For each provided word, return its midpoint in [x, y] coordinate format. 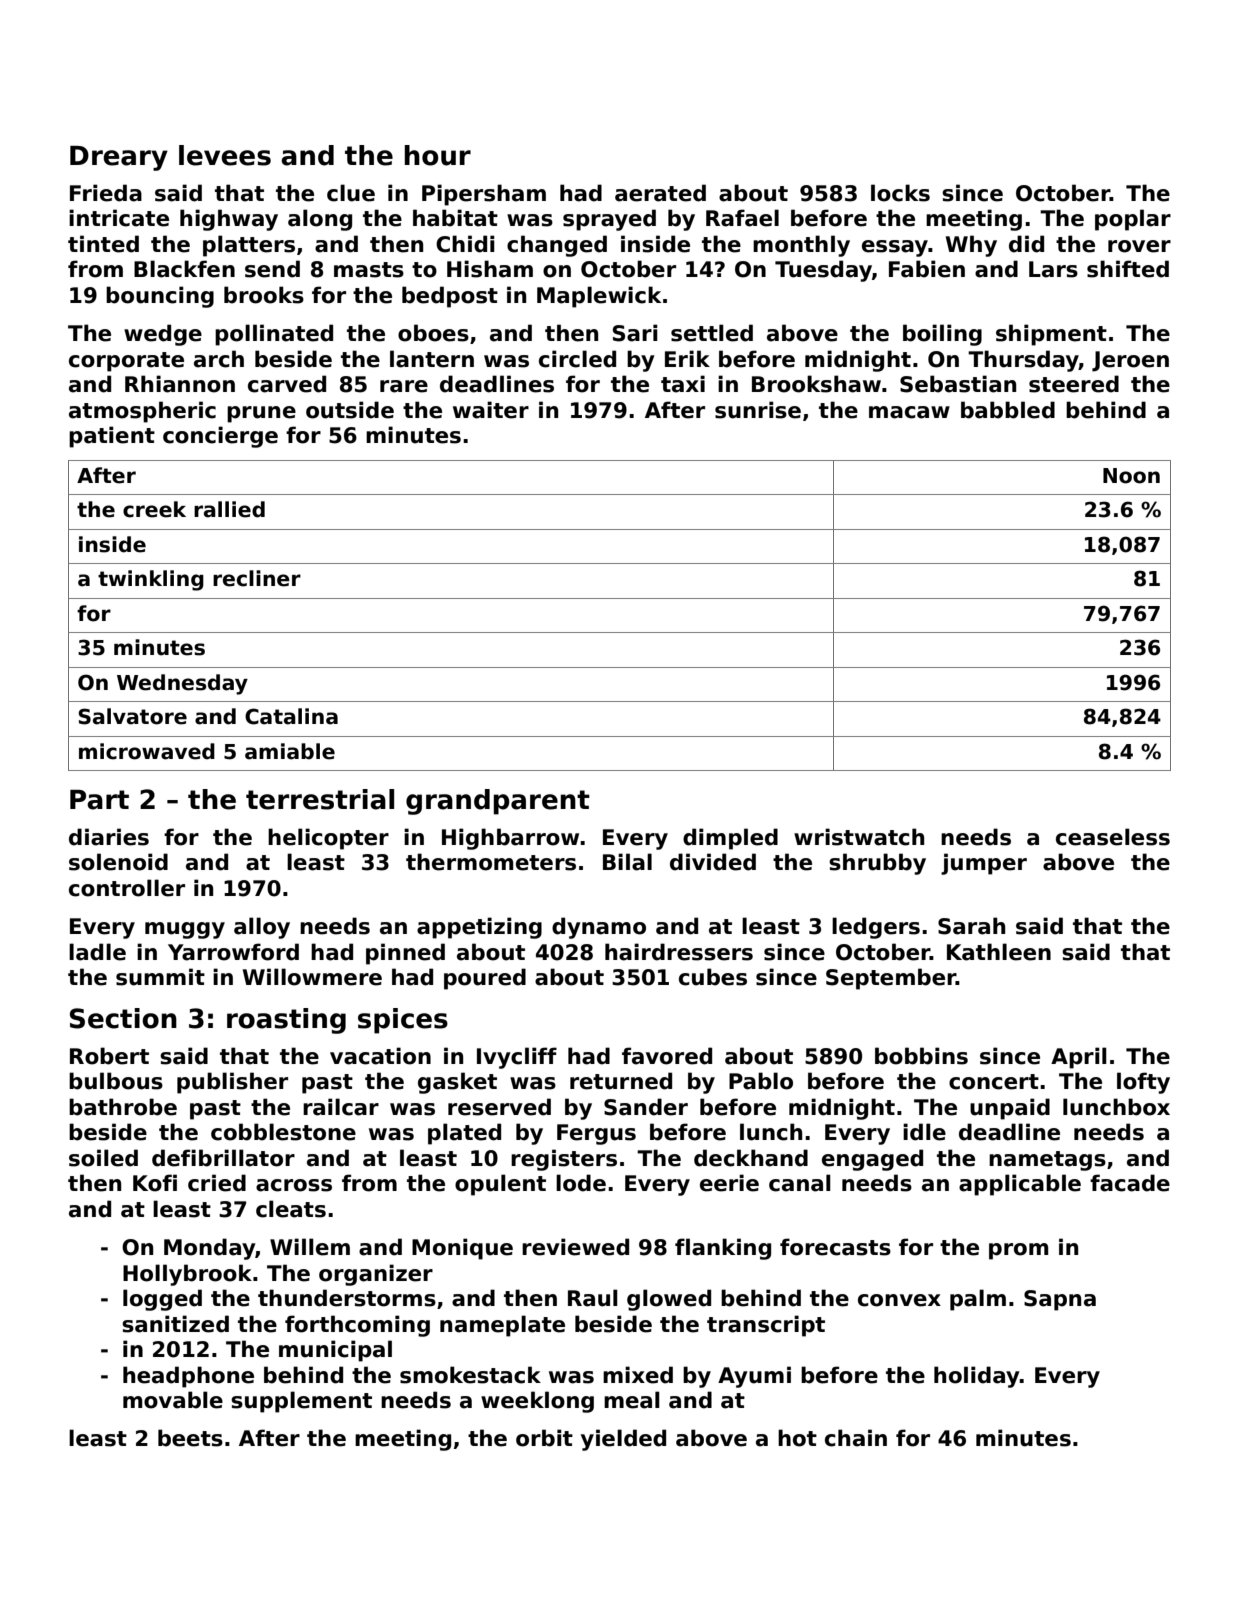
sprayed [609, 220]
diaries [109, 837]
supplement [301, 1402]
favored [667, 1056]
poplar [1133, 220]
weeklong [537, 1402]
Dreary [119, 158]
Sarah [971, 926]
